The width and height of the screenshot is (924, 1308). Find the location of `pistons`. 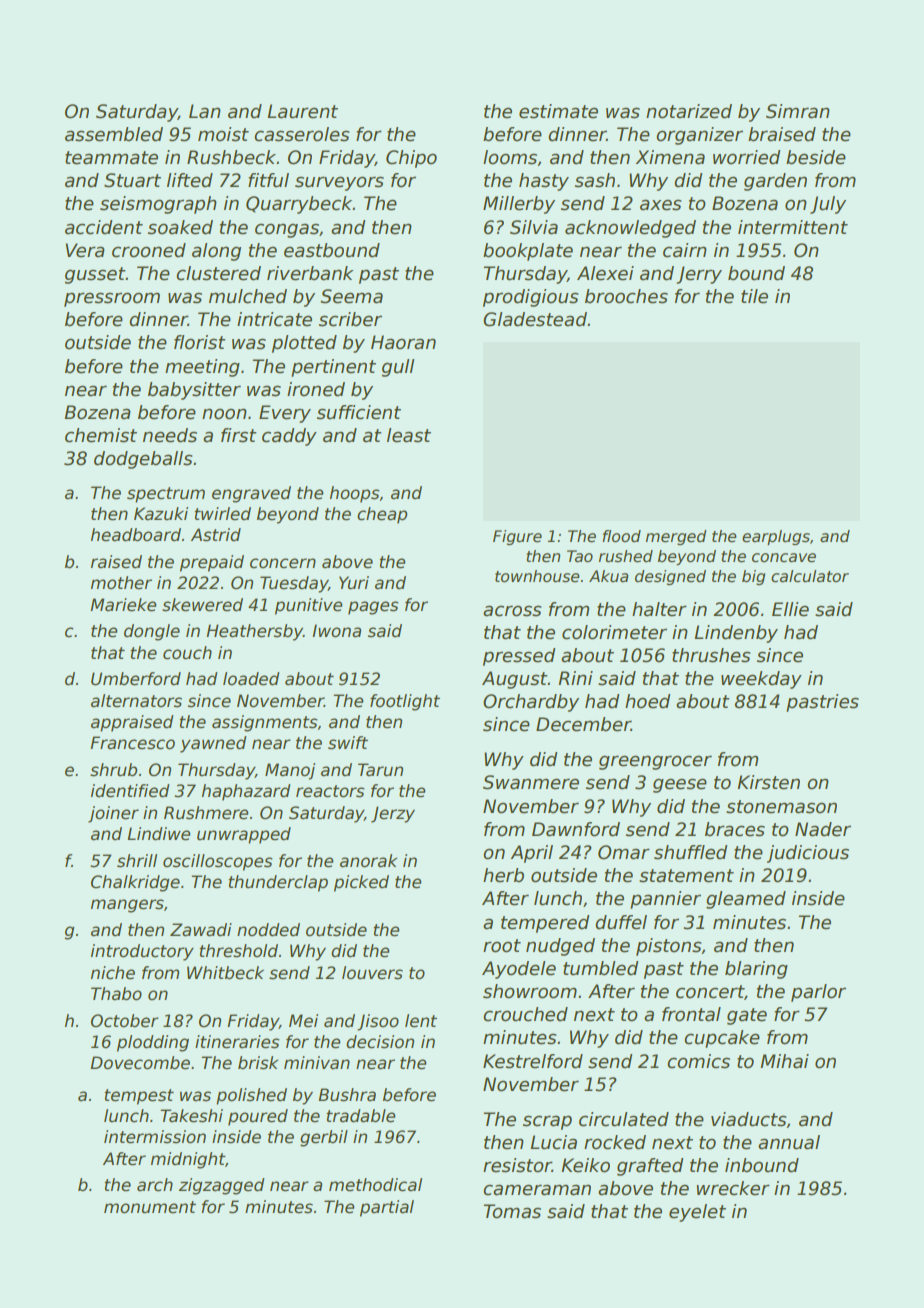

pistons is located at coordinates (669, 947).
